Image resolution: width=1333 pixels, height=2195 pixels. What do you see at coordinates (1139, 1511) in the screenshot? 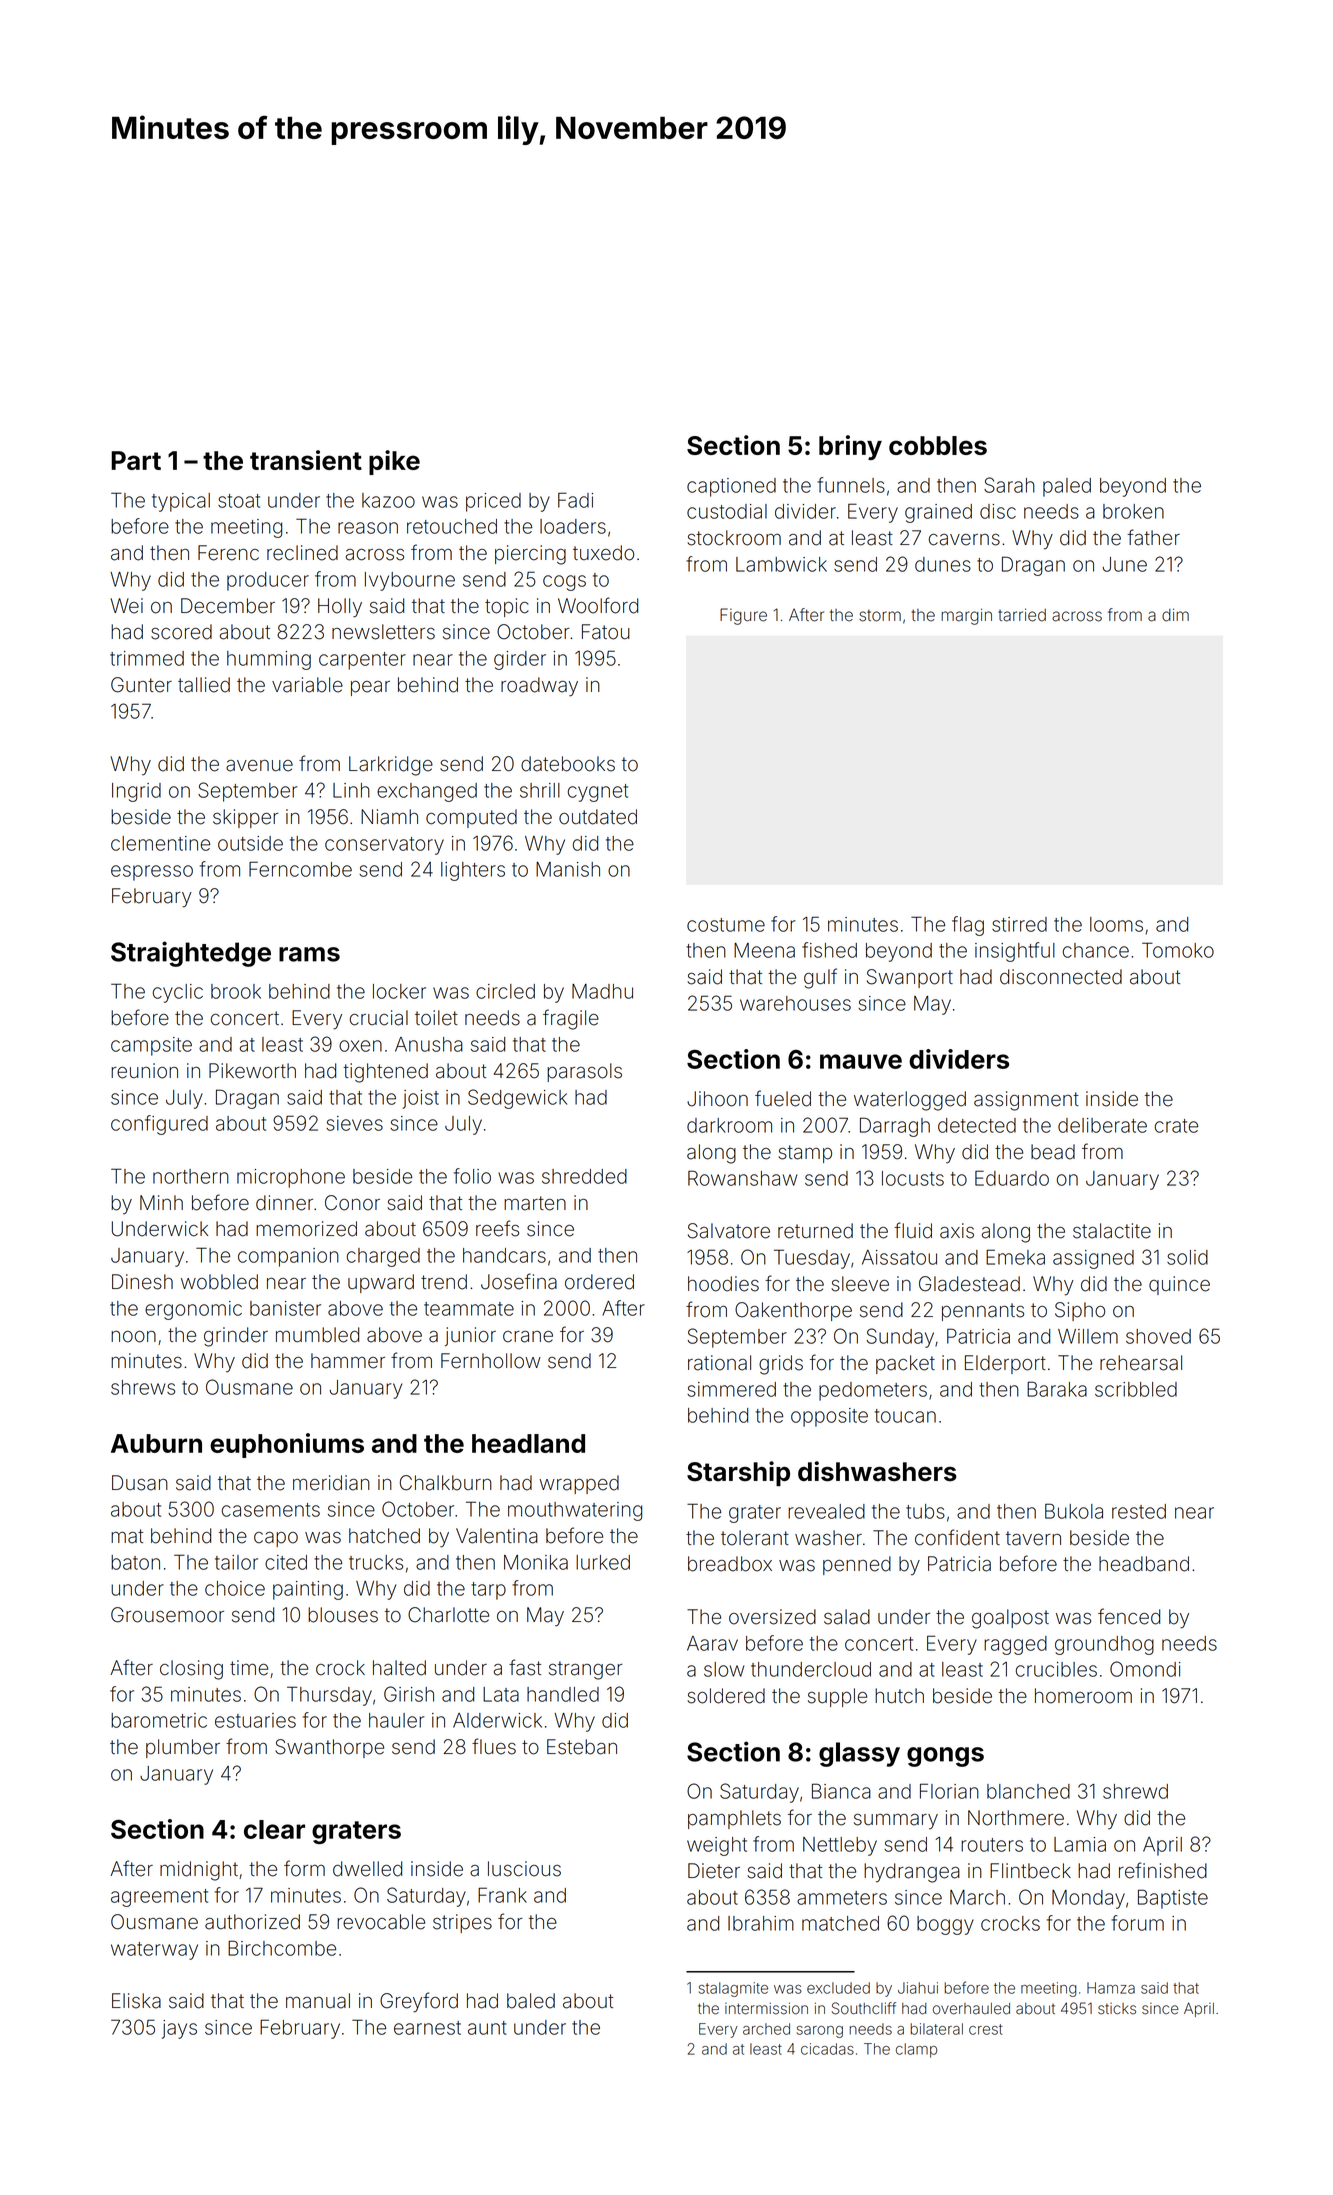
I see `rested` at bounding box center [1139, 1511].
